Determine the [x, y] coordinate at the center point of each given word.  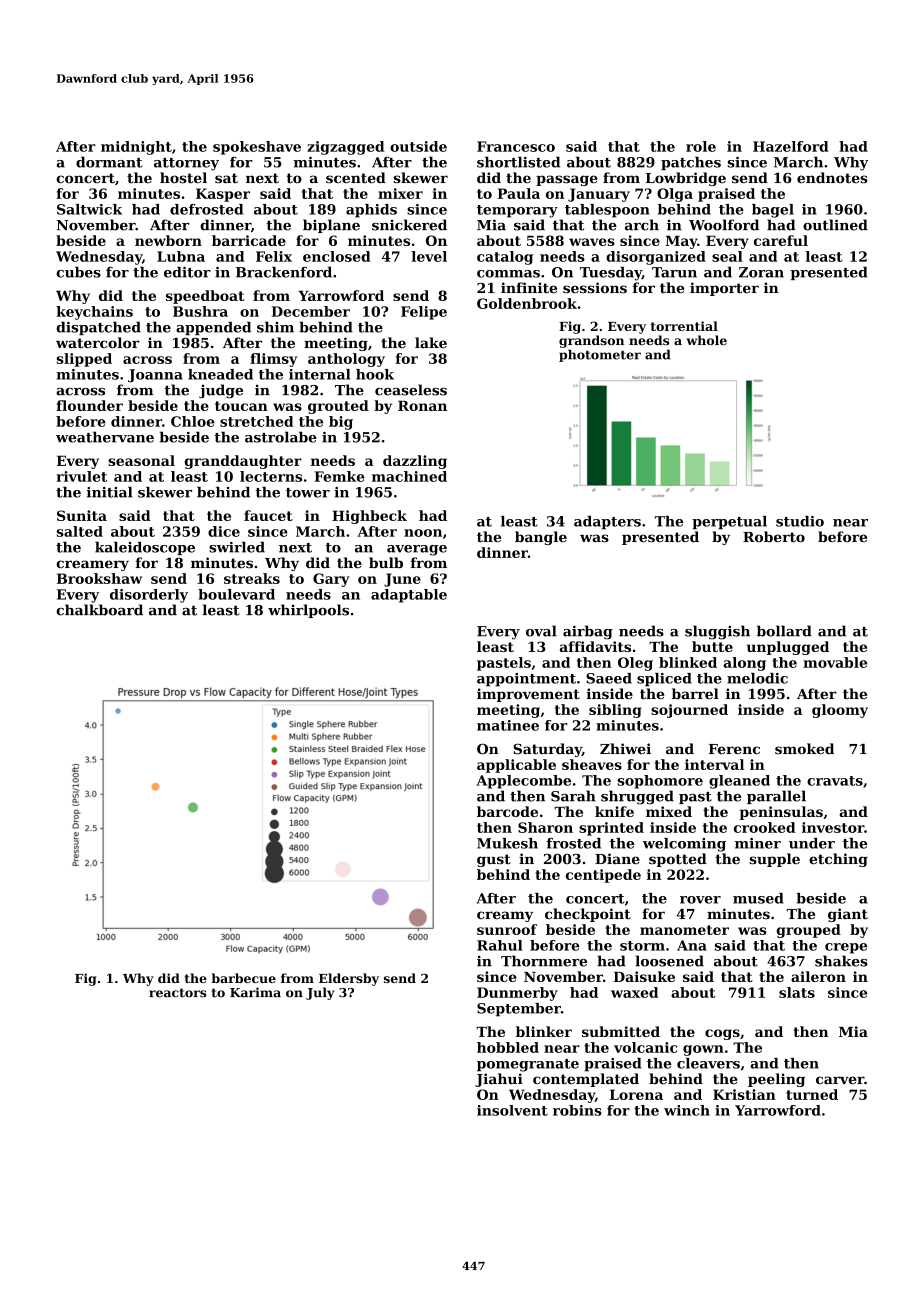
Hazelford [791, 146]
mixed [669, 811]
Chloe [193, 421]
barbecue [243, 978]
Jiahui [499, 1080]
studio [800, 521]
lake [431, 342]
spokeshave [257, 148]
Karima [255, 992]
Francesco [516, 146]
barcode [507, 811]
